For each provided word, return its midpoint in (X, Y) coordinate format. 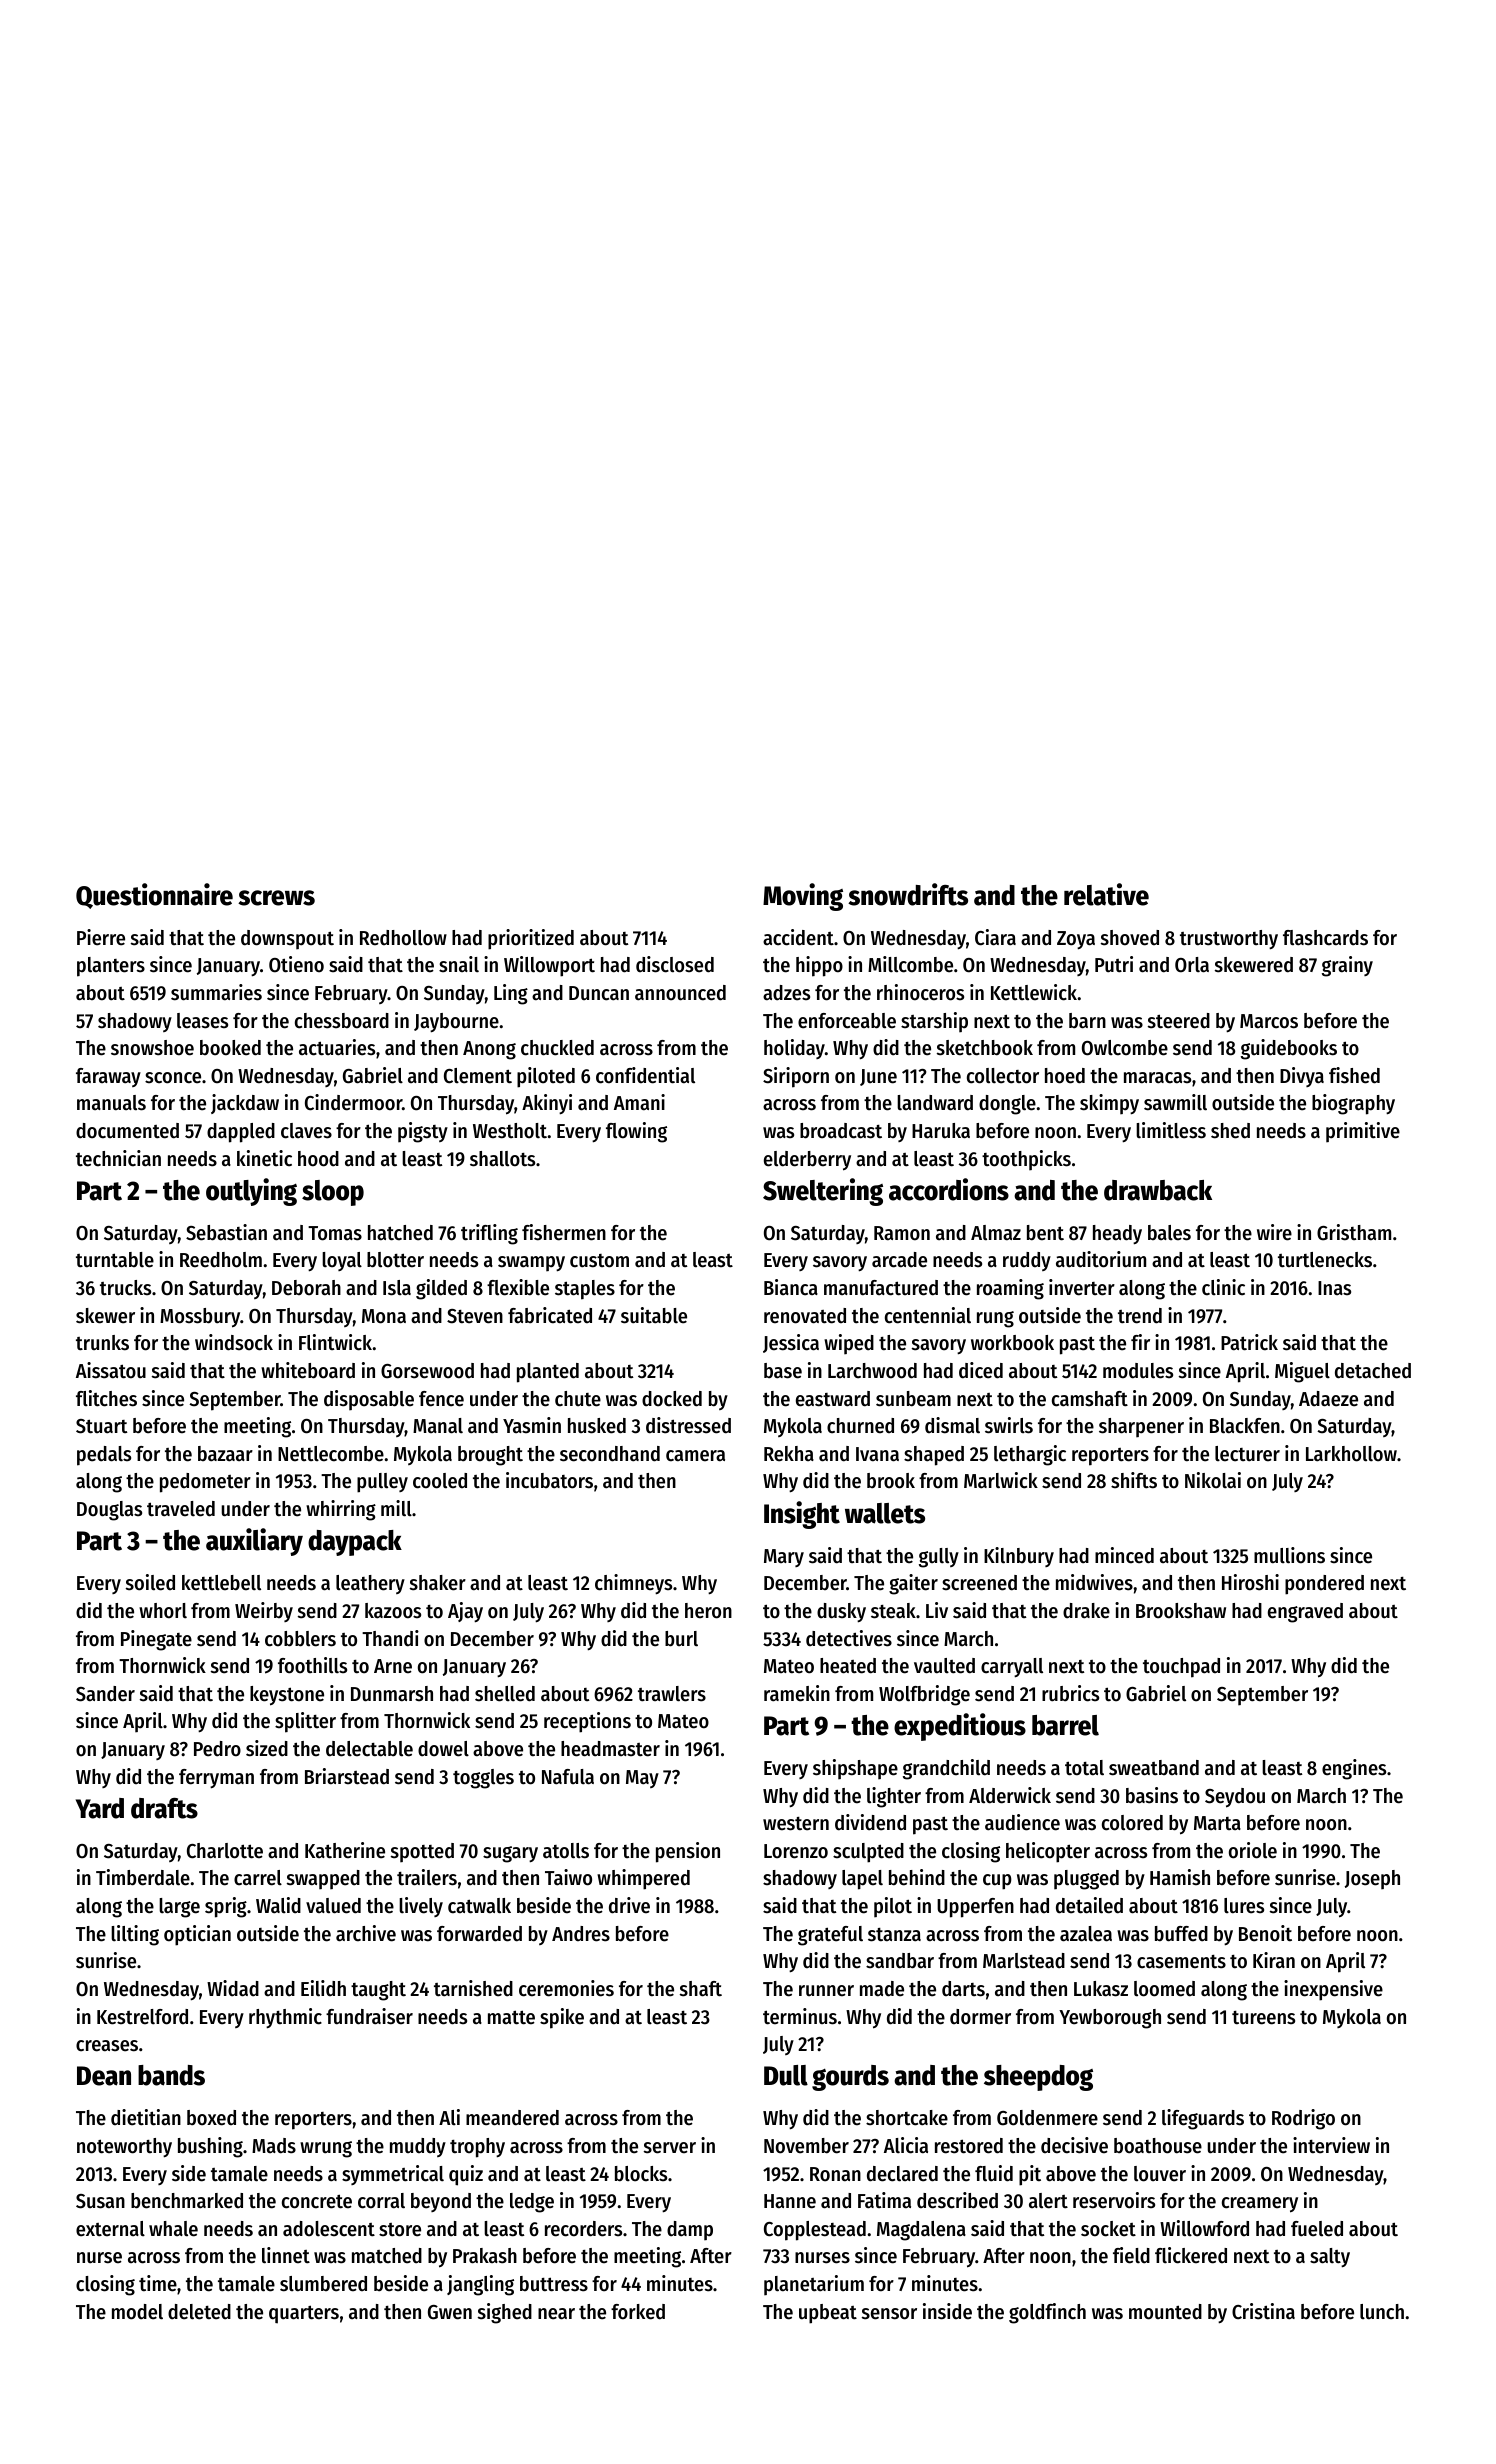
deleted (199, 2312)
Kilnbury (1019, 1557)
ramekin (797, 1693)
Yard (100, 1808)
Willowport (549, 966)
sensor (889, 2314)
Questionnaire (154, 896)
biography (1353, 1104)
